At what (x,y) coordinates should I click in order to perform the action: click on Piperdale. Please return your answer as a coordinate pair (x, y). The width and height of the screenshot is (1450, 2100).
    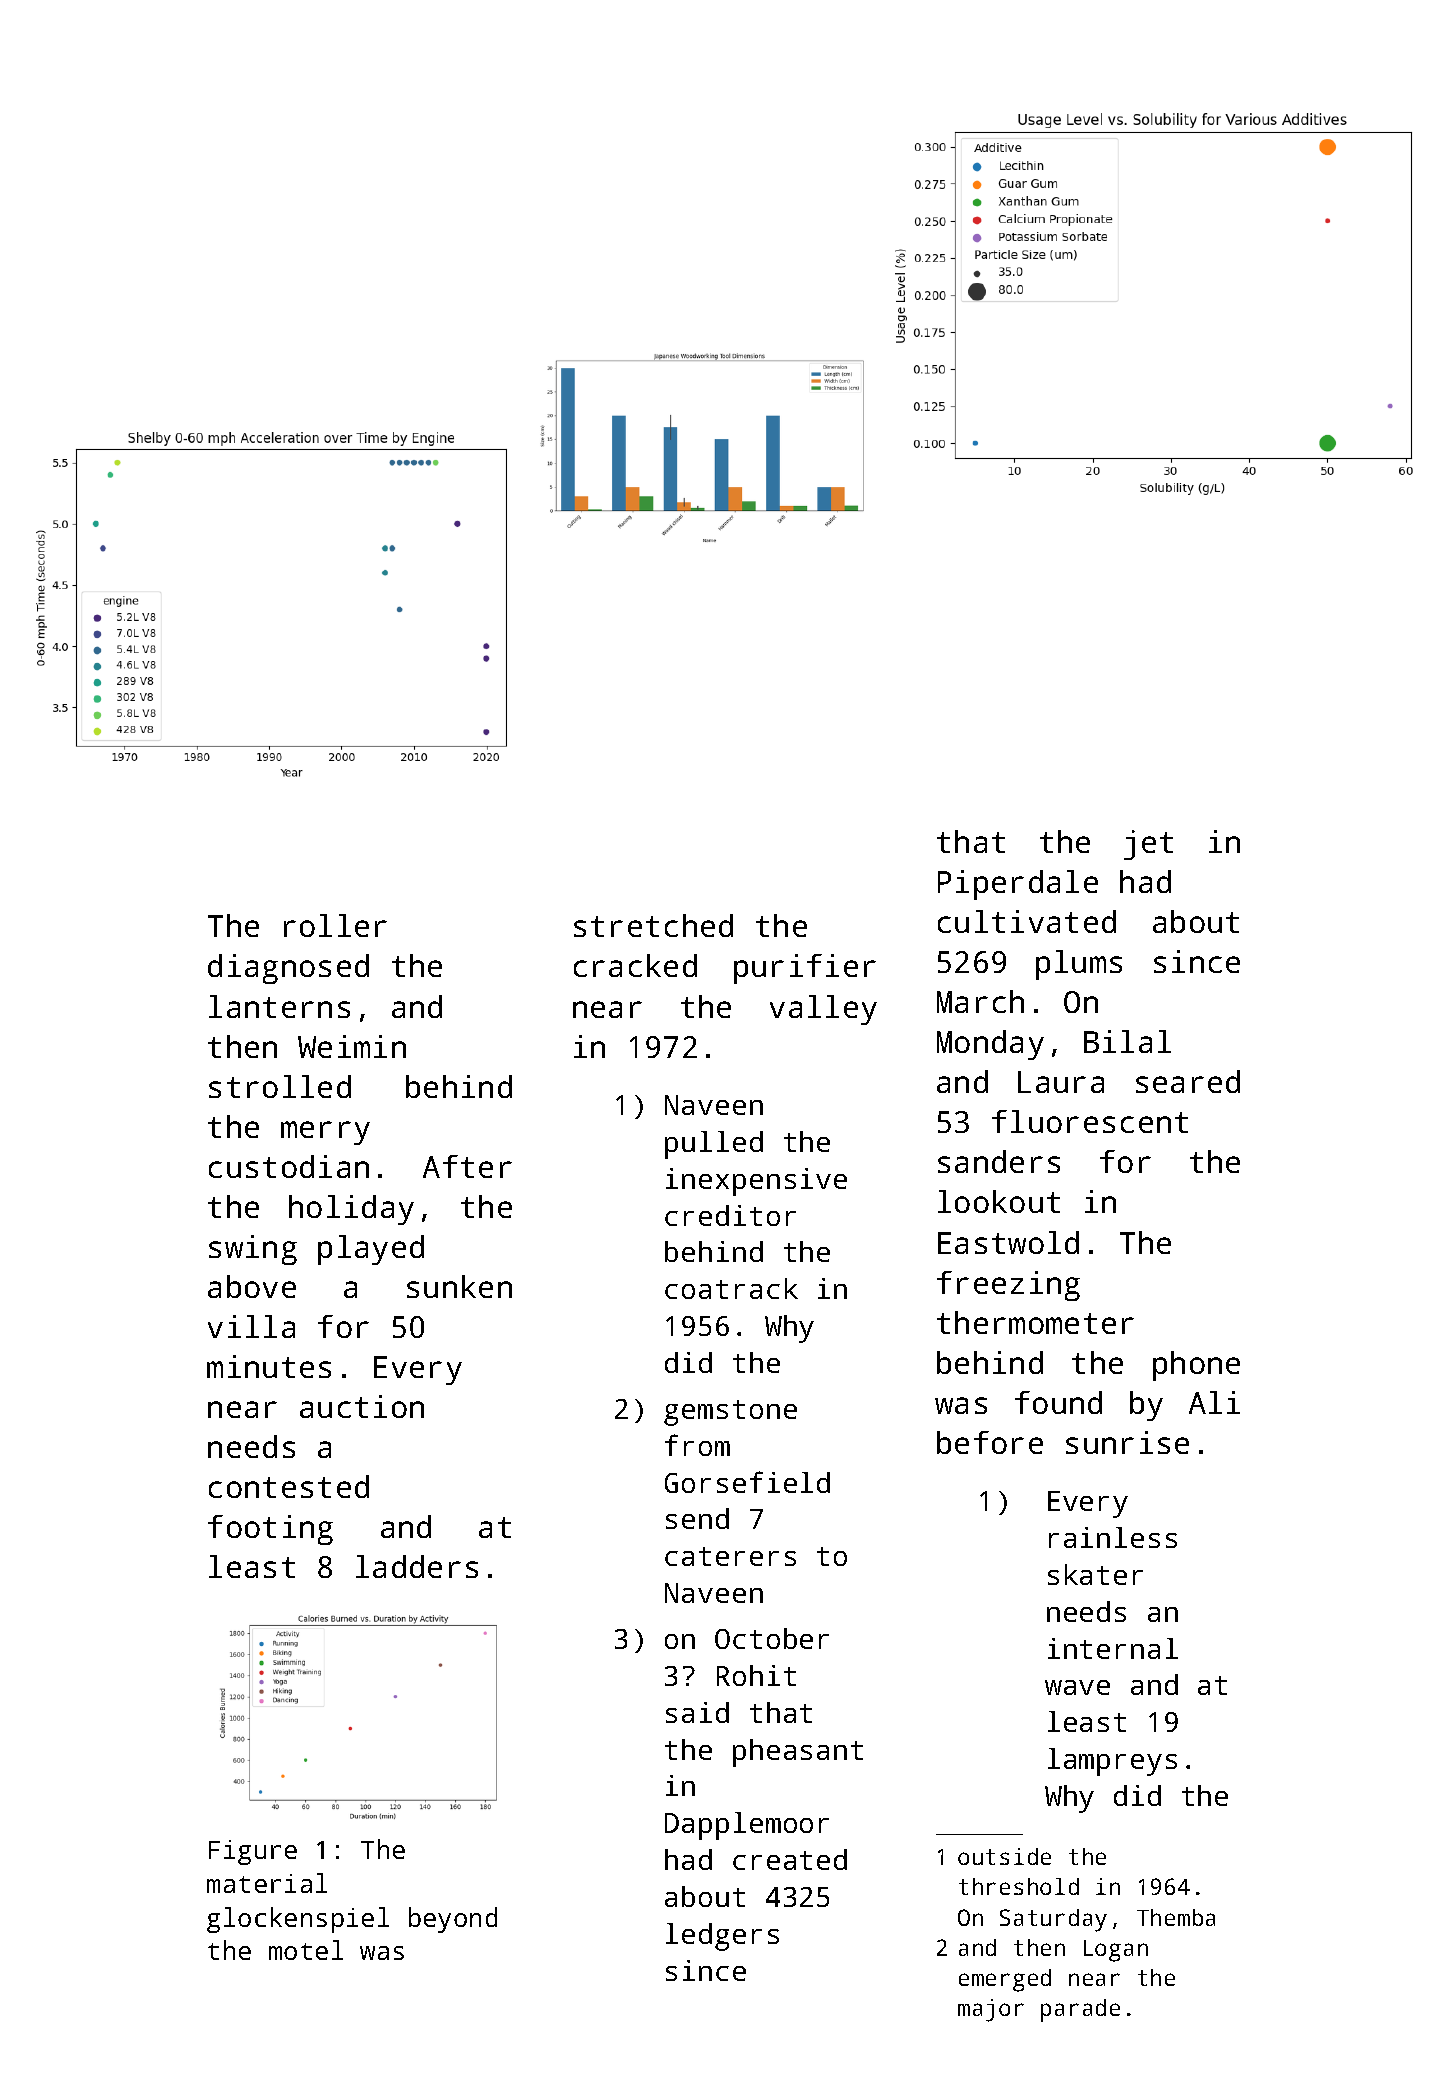
    Looking at the image, I should click on (1018, 885).
